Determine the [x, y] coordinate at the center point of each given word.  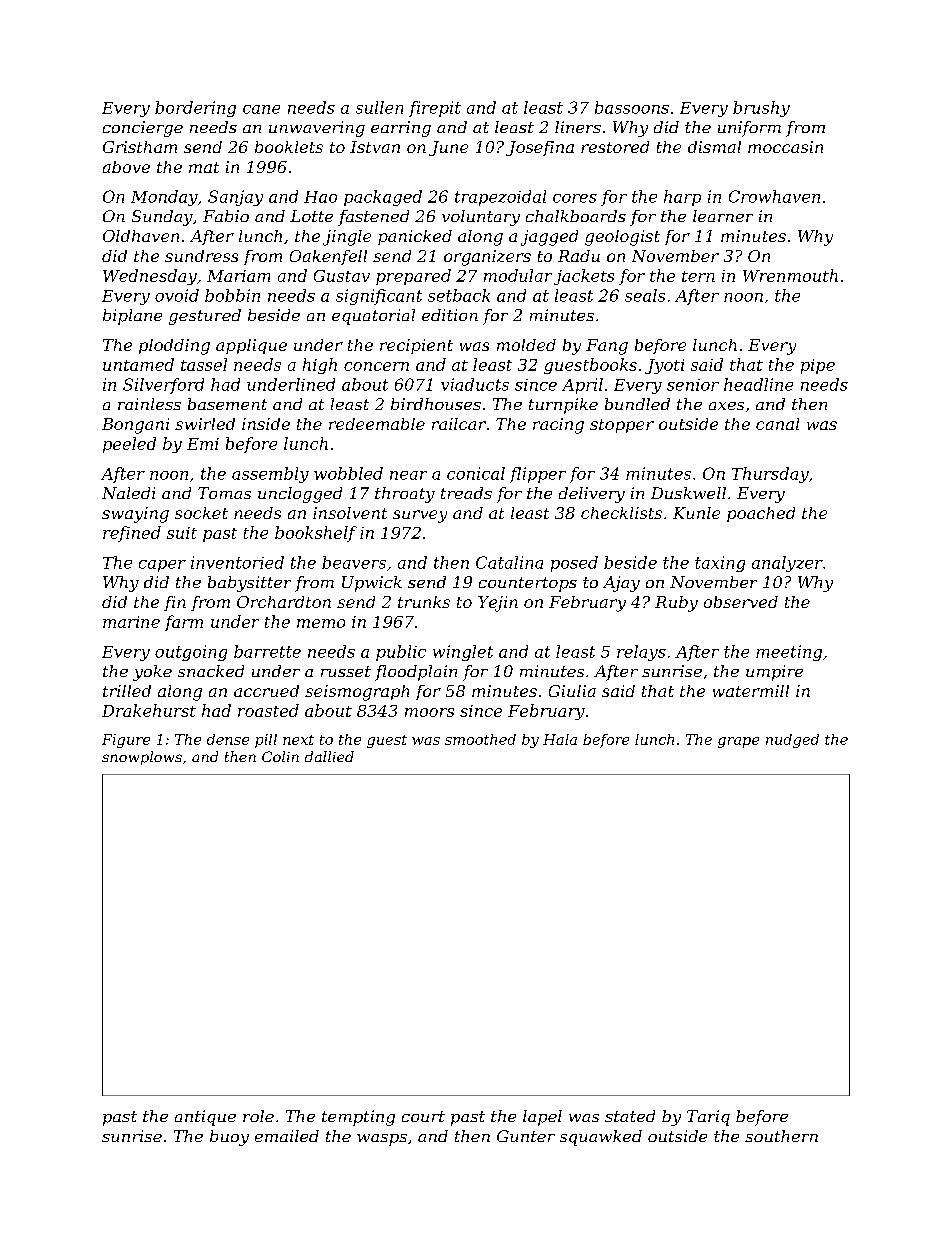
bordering [195, 109]
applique [251, 346]
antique [205, 1118]
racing [558, 426]
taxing [720, 564]
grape [738, 742]
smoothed [480, 739]
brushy [761, 109]
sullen [379, 107]
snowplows [142, 758]
